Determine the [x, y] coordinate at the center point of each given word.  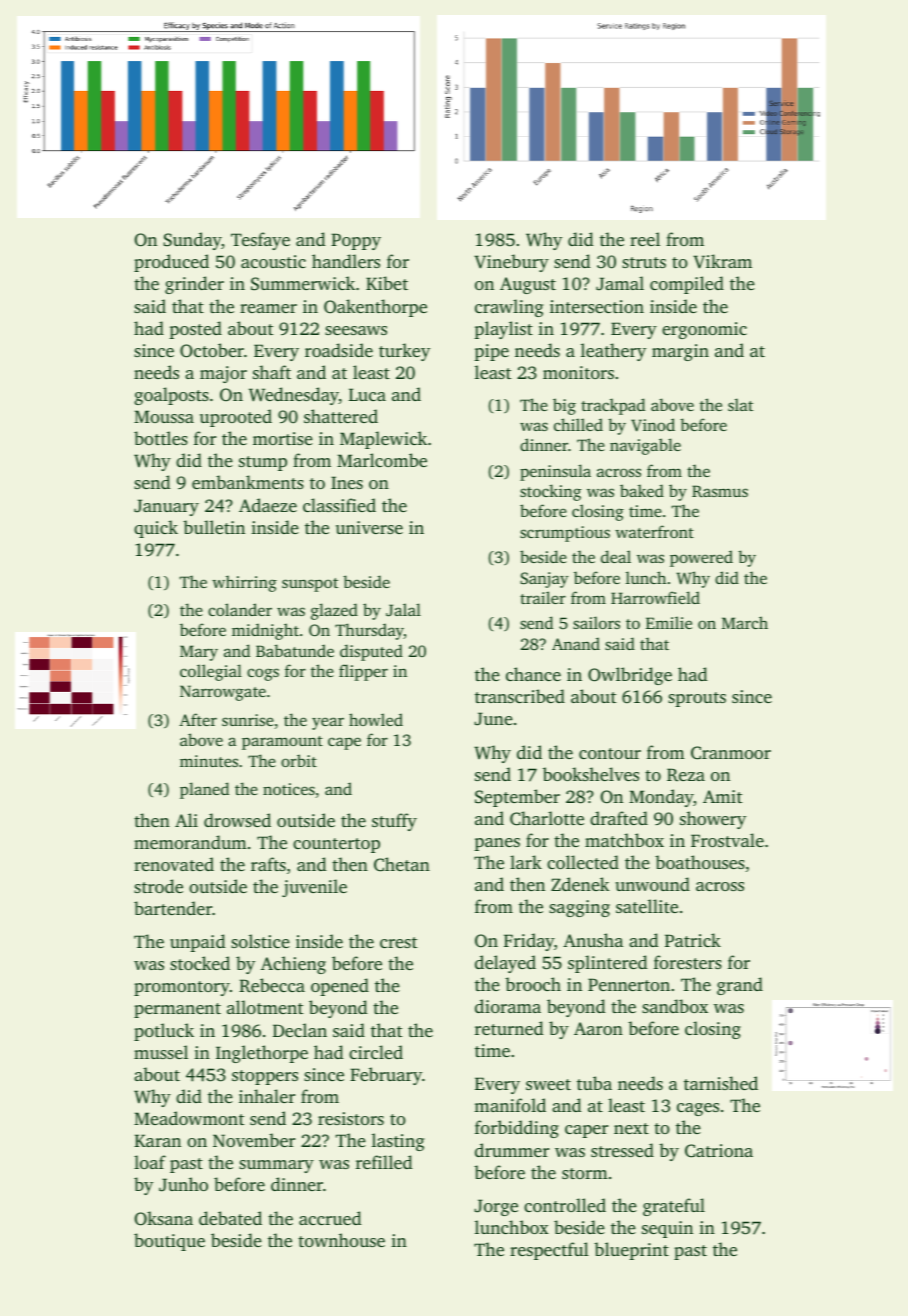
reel [645, 239]
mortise [283, 438]
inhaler [267, 1096]
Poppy [356, 241]
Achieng [293, 965]
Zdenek [580, 884]
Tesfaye [260, 241]
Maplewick [383, 440]
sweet [548, 1084]
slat [740, 404]
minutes [209, 761]
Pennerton [629, 984]
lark [526, 862]
